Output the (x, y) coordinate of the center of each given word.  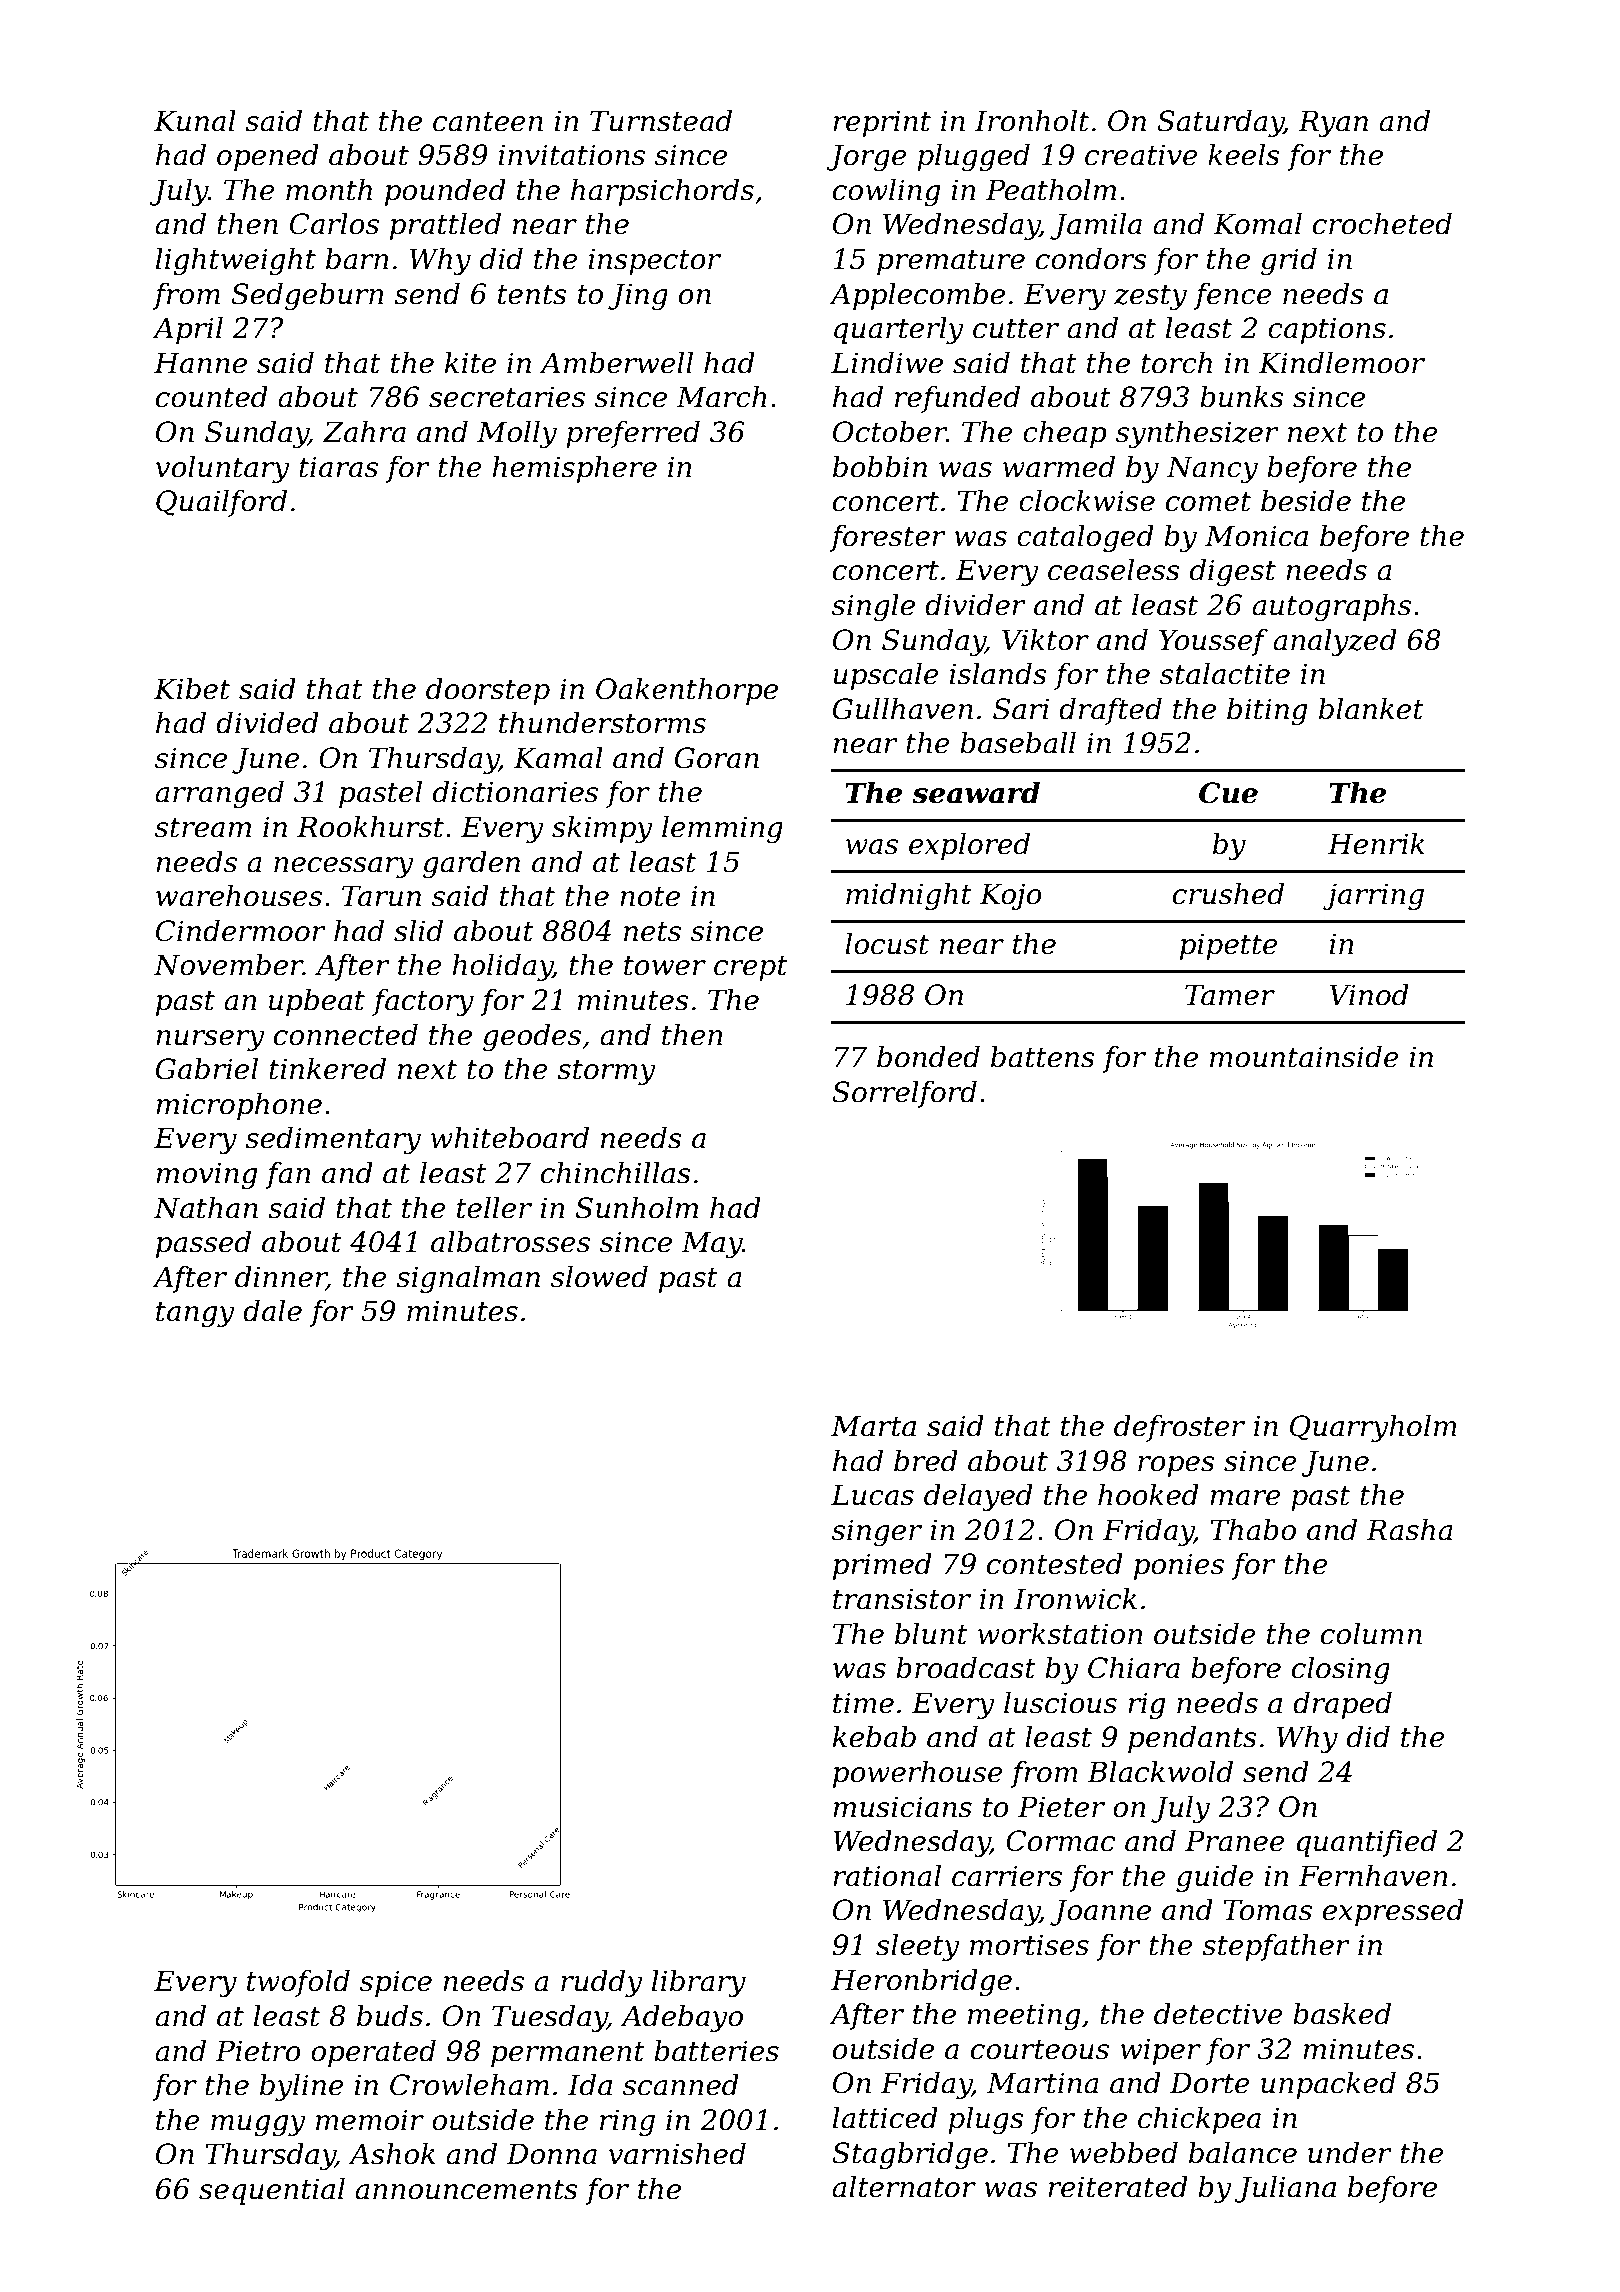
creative (1141, 155)
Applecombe (917, 296)
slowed (599, 1277)
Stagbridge (910, 2155)
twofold (298, 1983)
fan (288, 1175)
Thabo (1253, 1530)
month (329, 190)
